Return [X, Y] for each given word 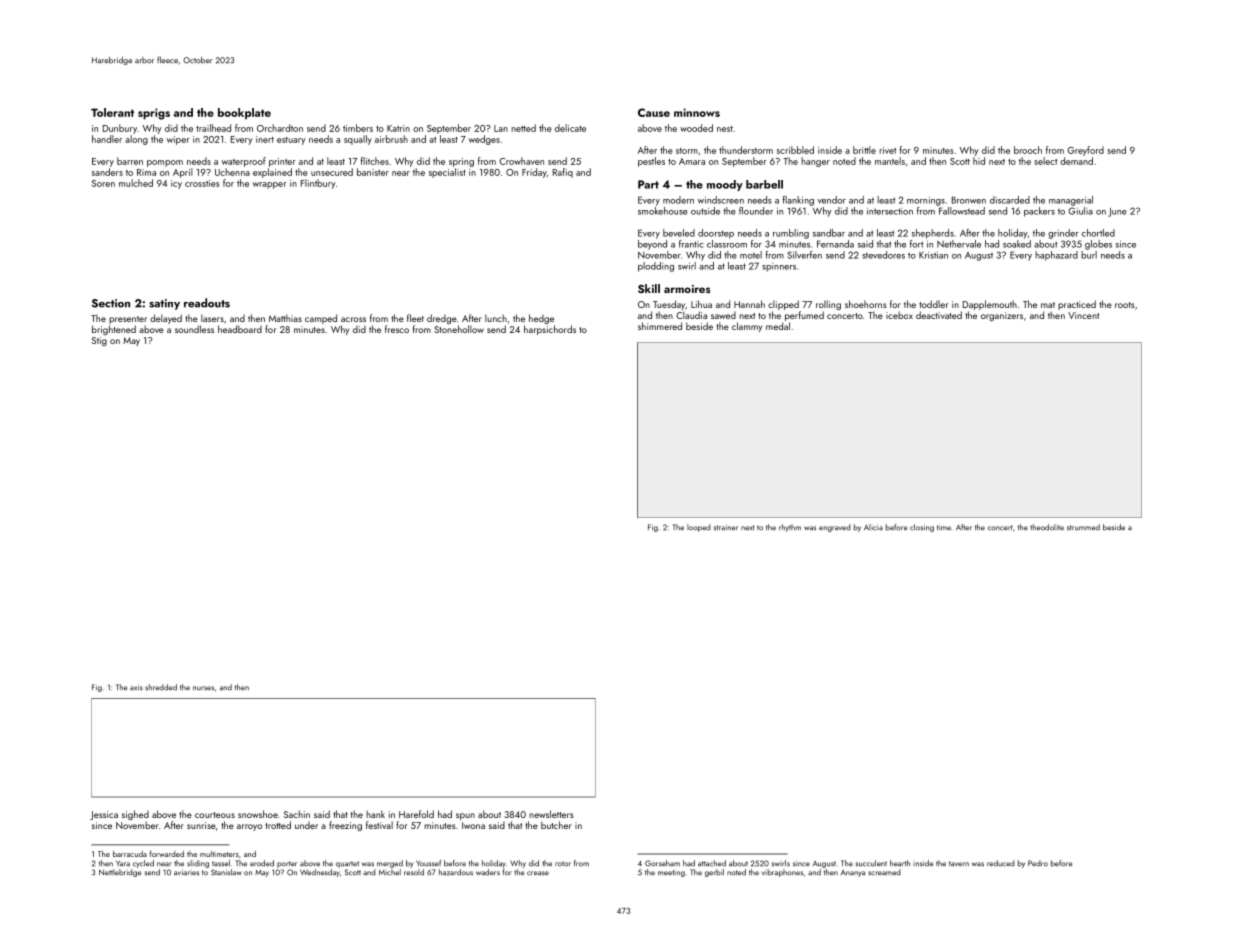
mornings [926, 201]
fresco [397, 329]
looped [699, 528]
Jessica [104, 815]
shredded [161, 687]
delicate [570, 128]
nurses [203, 688]
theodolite [1047, 527]
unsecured [332, 172]
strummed [1083, 527]
